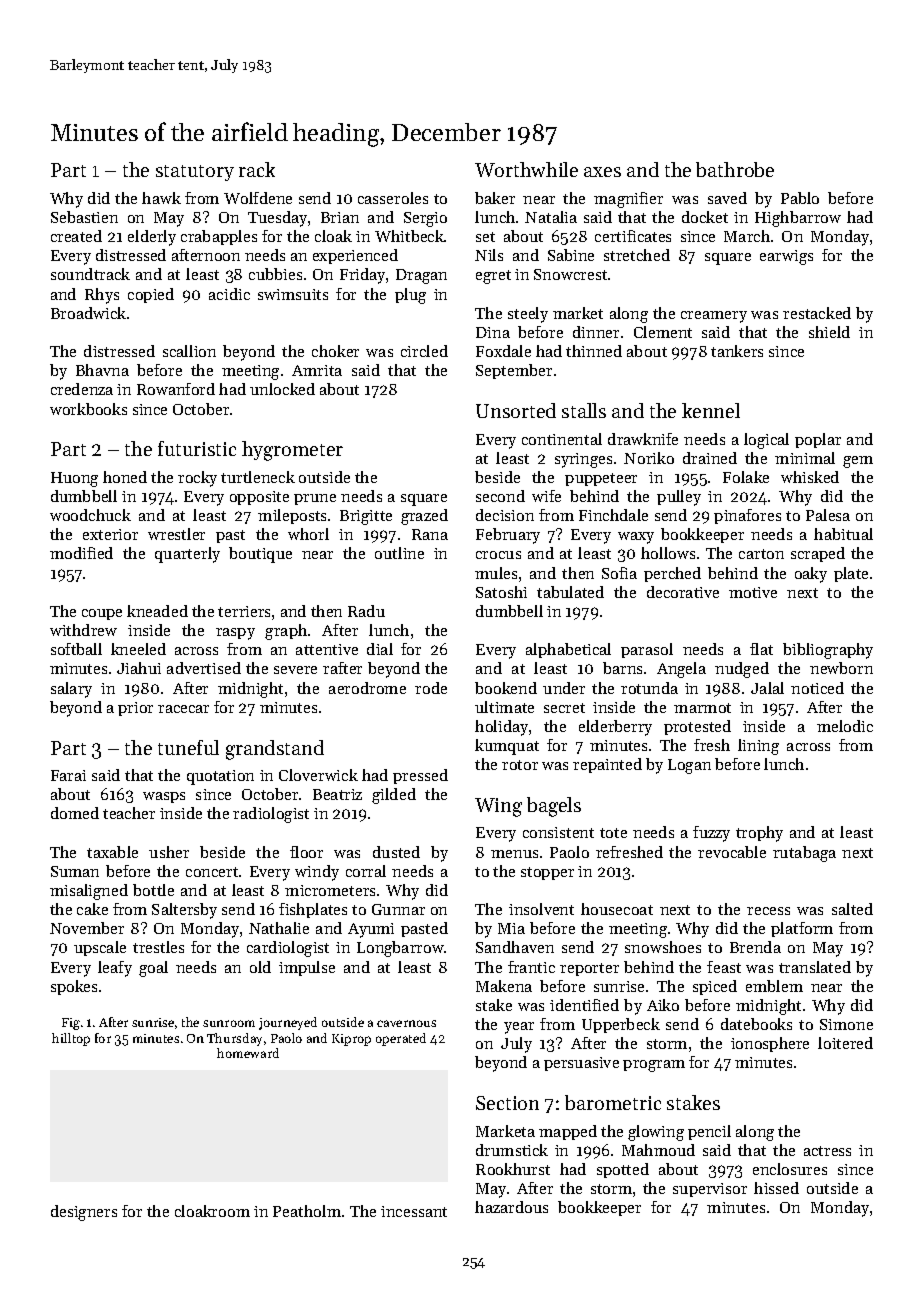 The height and width of the document is (1314, 924). What do you see at coordinates (770, 1044) in the document?
I see `ionosphere` at bounding box center [770, 1044].
